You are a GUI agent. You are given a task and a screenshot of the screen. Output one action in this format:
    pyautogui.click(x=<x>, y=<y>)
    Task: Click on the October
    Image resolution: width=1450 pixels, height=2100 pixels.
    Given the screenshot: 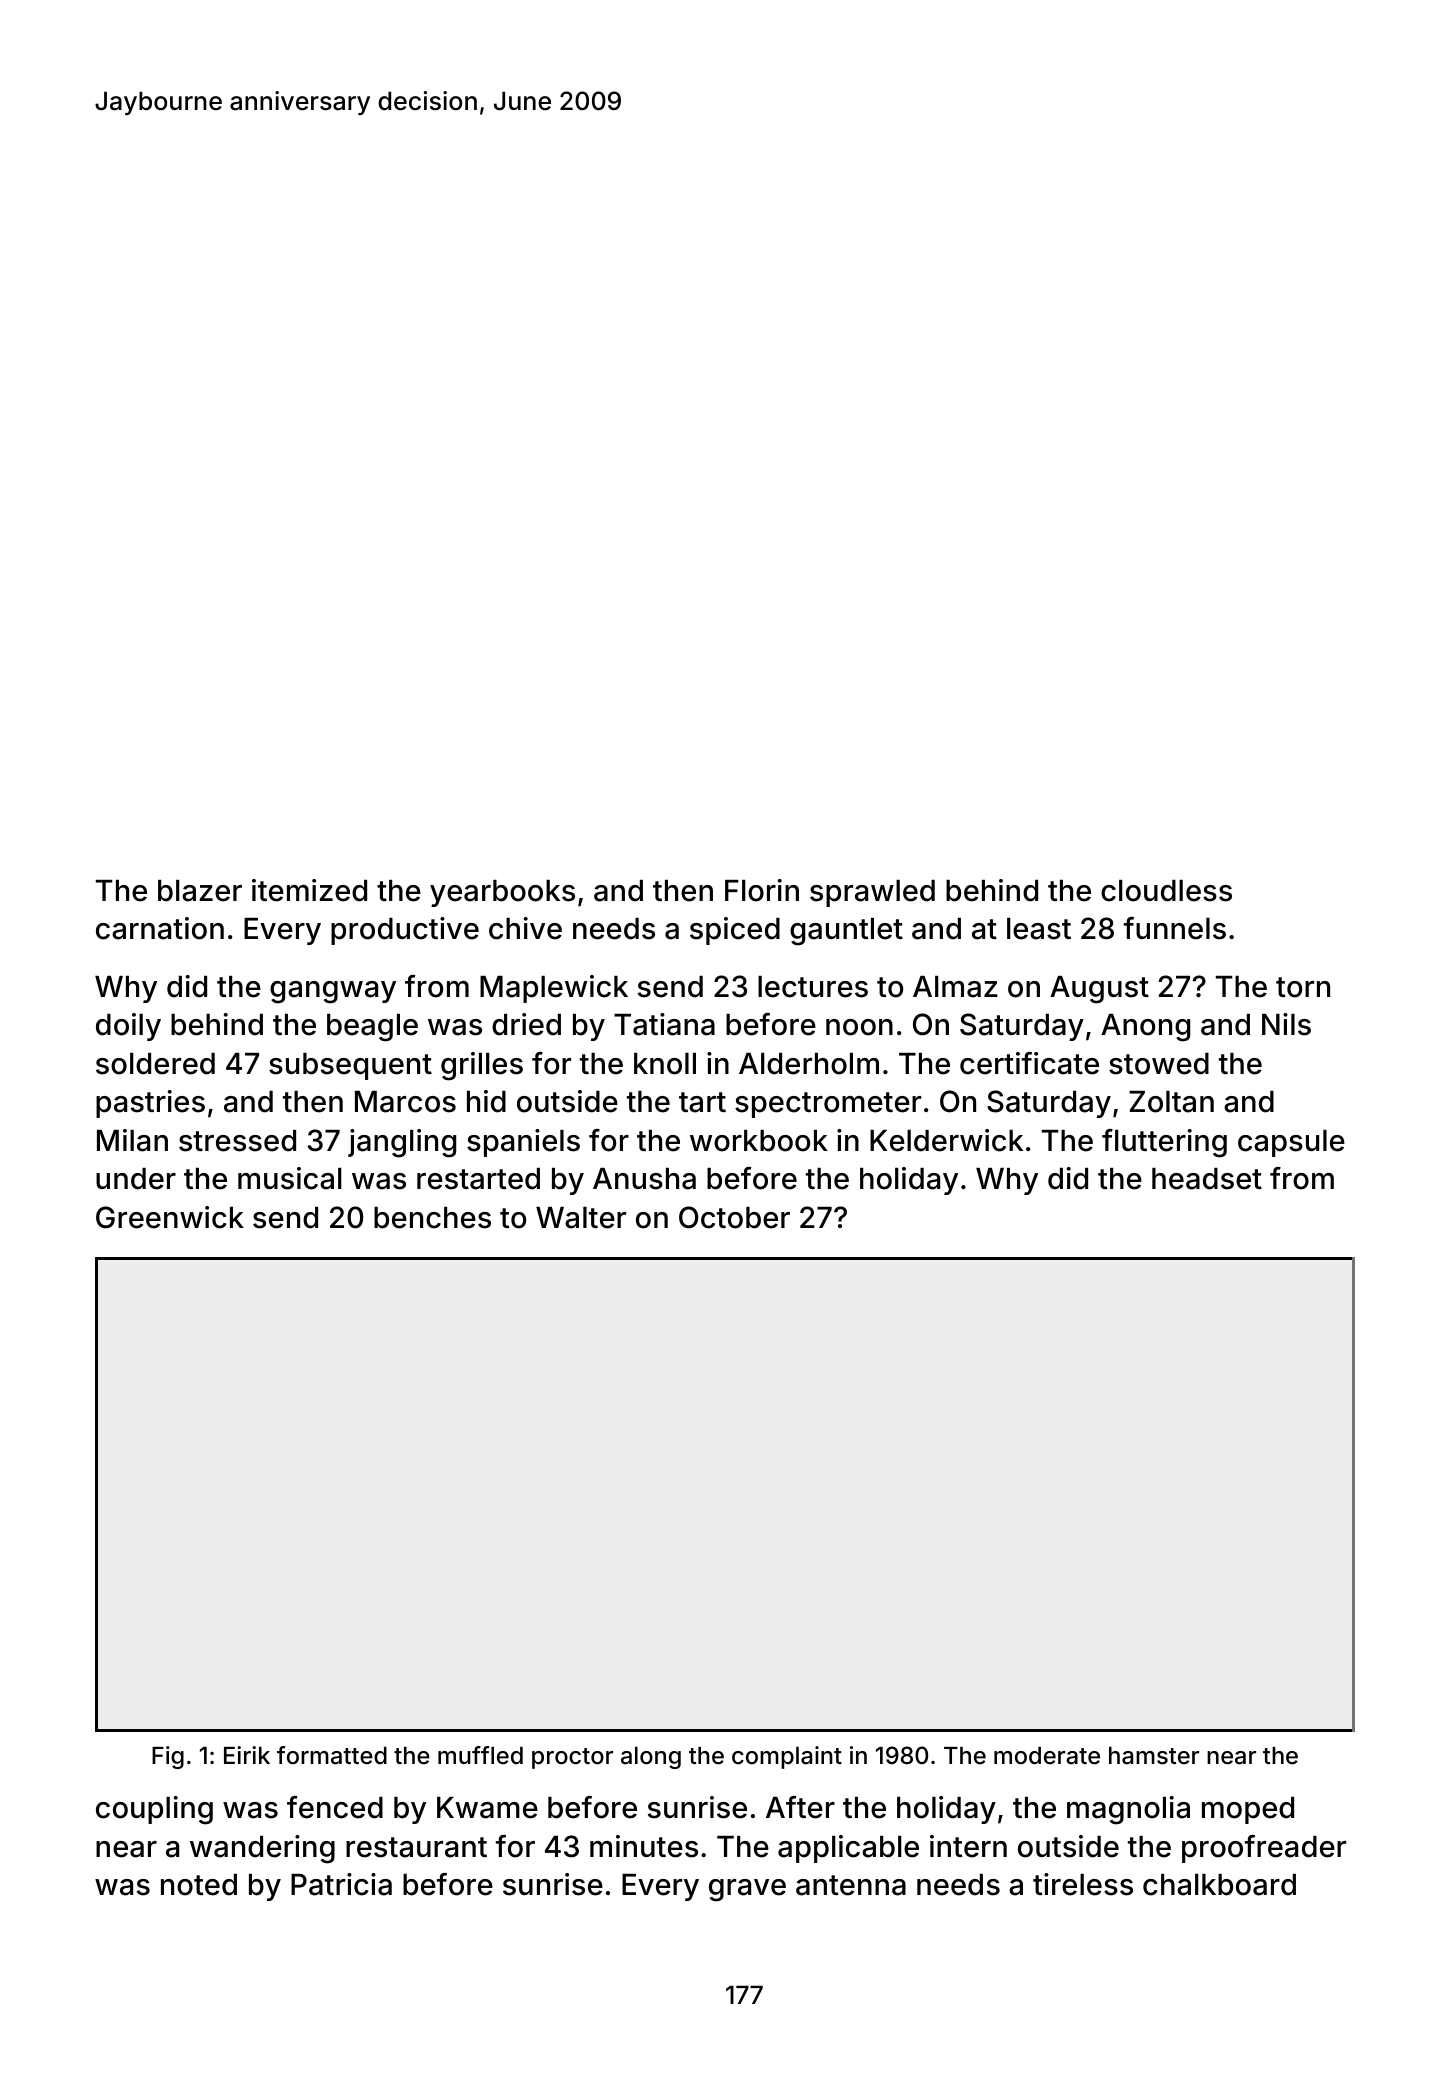 What is the action you would take?
    pyautogui.click(x=734, y=1217)
